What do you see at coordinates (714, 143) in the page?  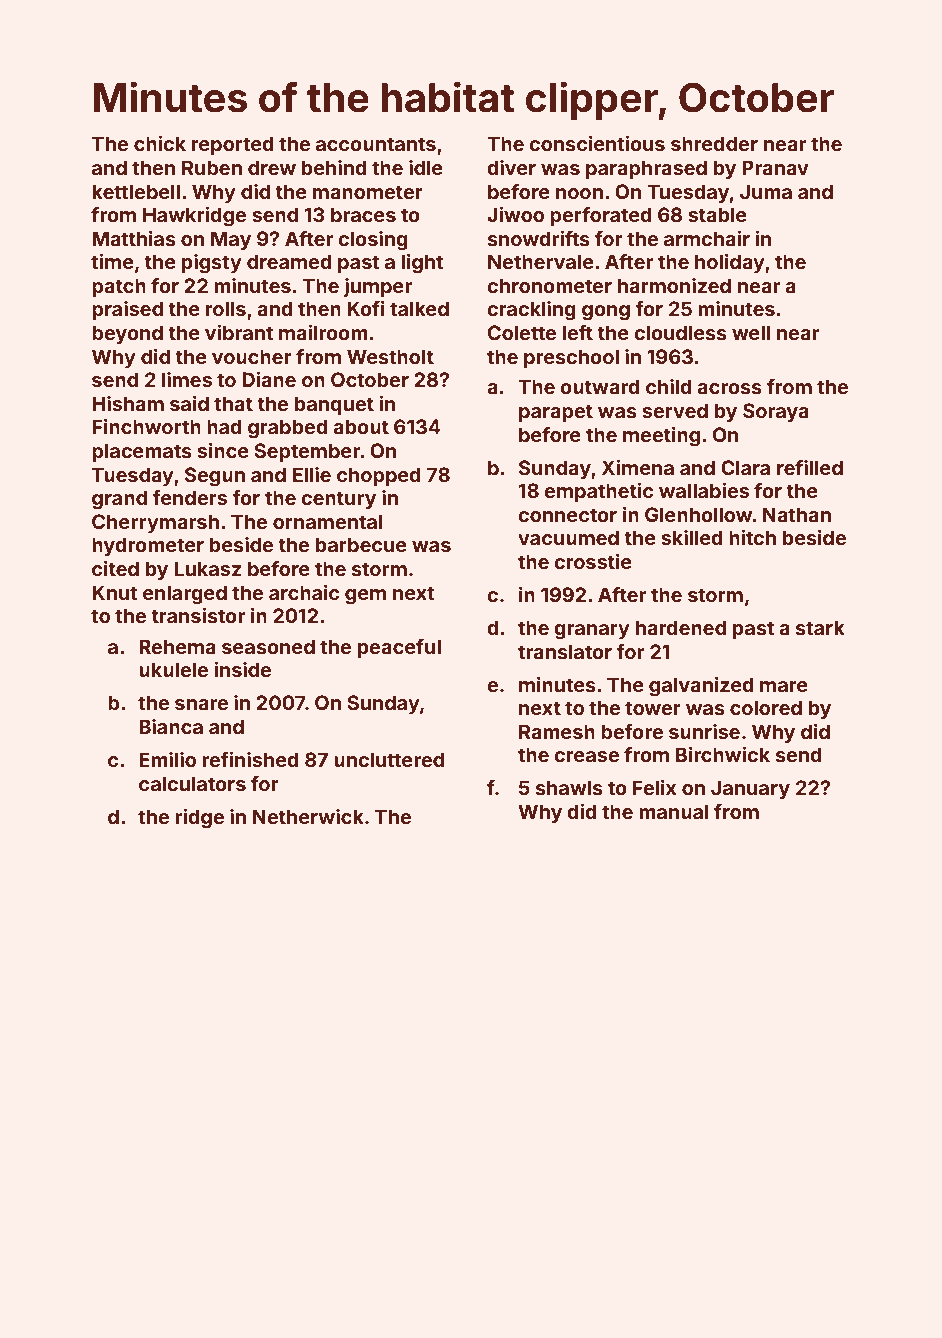 I see `shredder` at bounding box center [714, 143].
